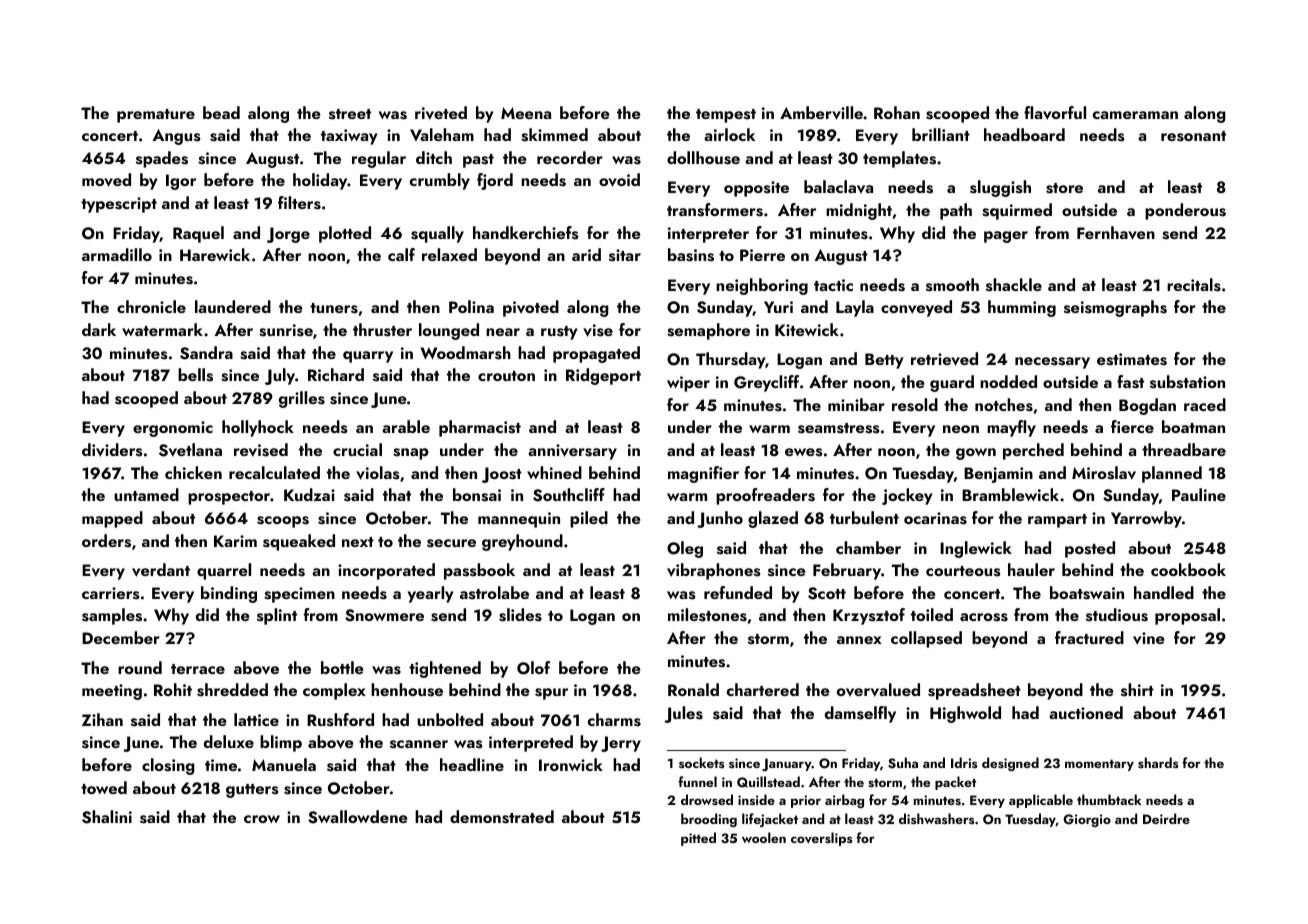  I want to click on regular, so click(379, 159).
